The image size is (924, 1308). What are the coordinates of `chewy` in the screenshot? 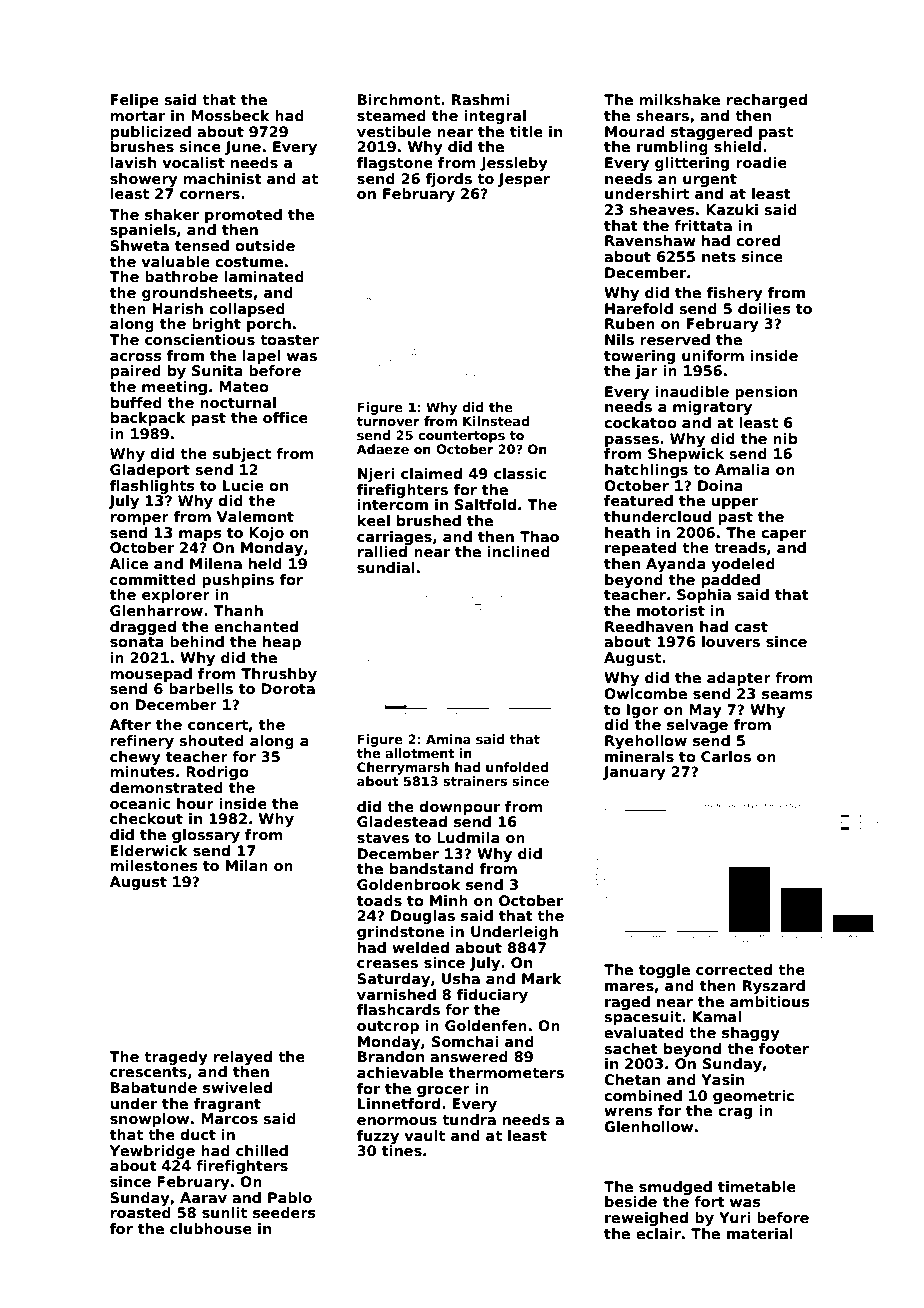 It's located at (135, 758).
